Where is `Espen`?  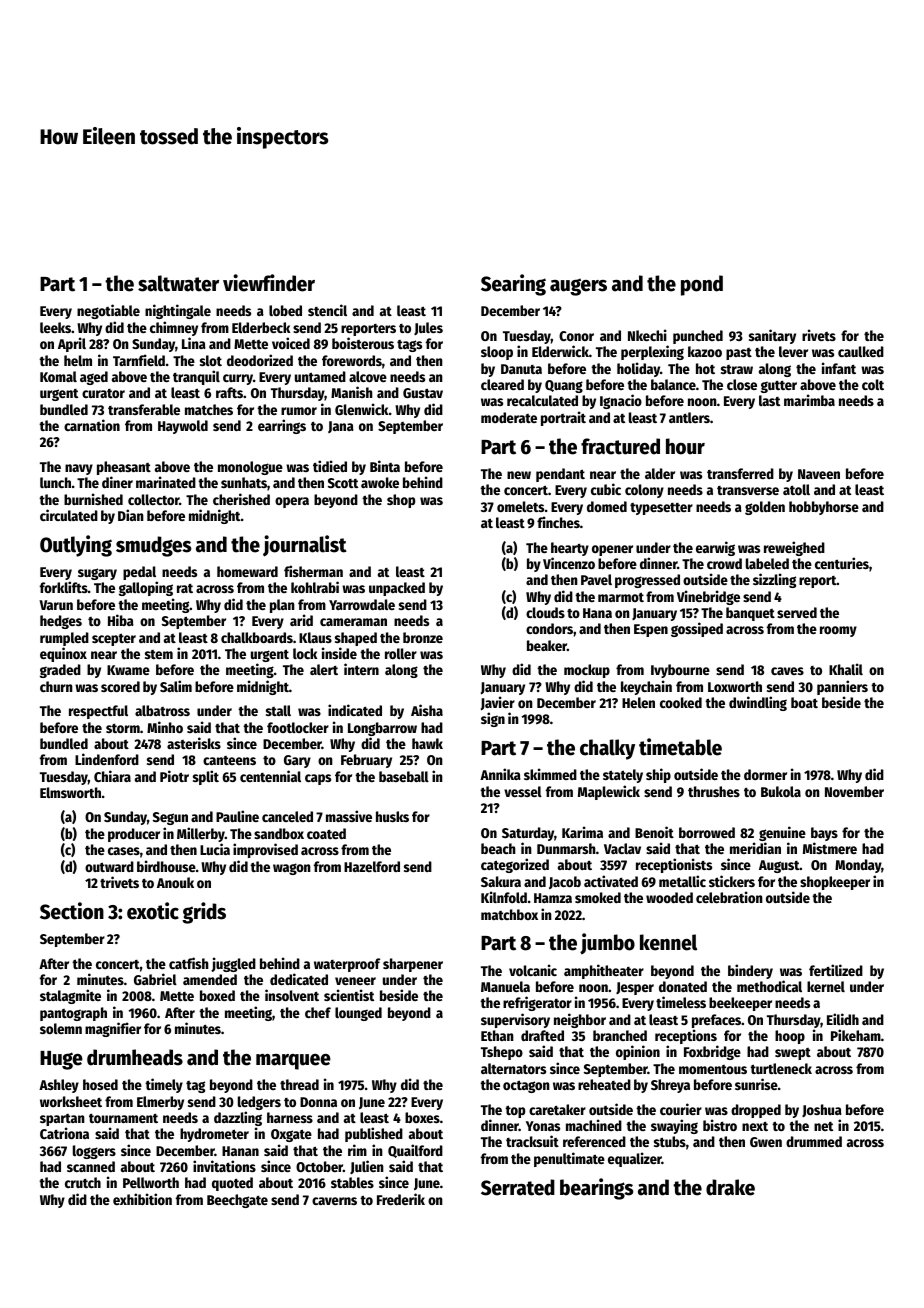
Espen is located at coordinates (651, 630).
